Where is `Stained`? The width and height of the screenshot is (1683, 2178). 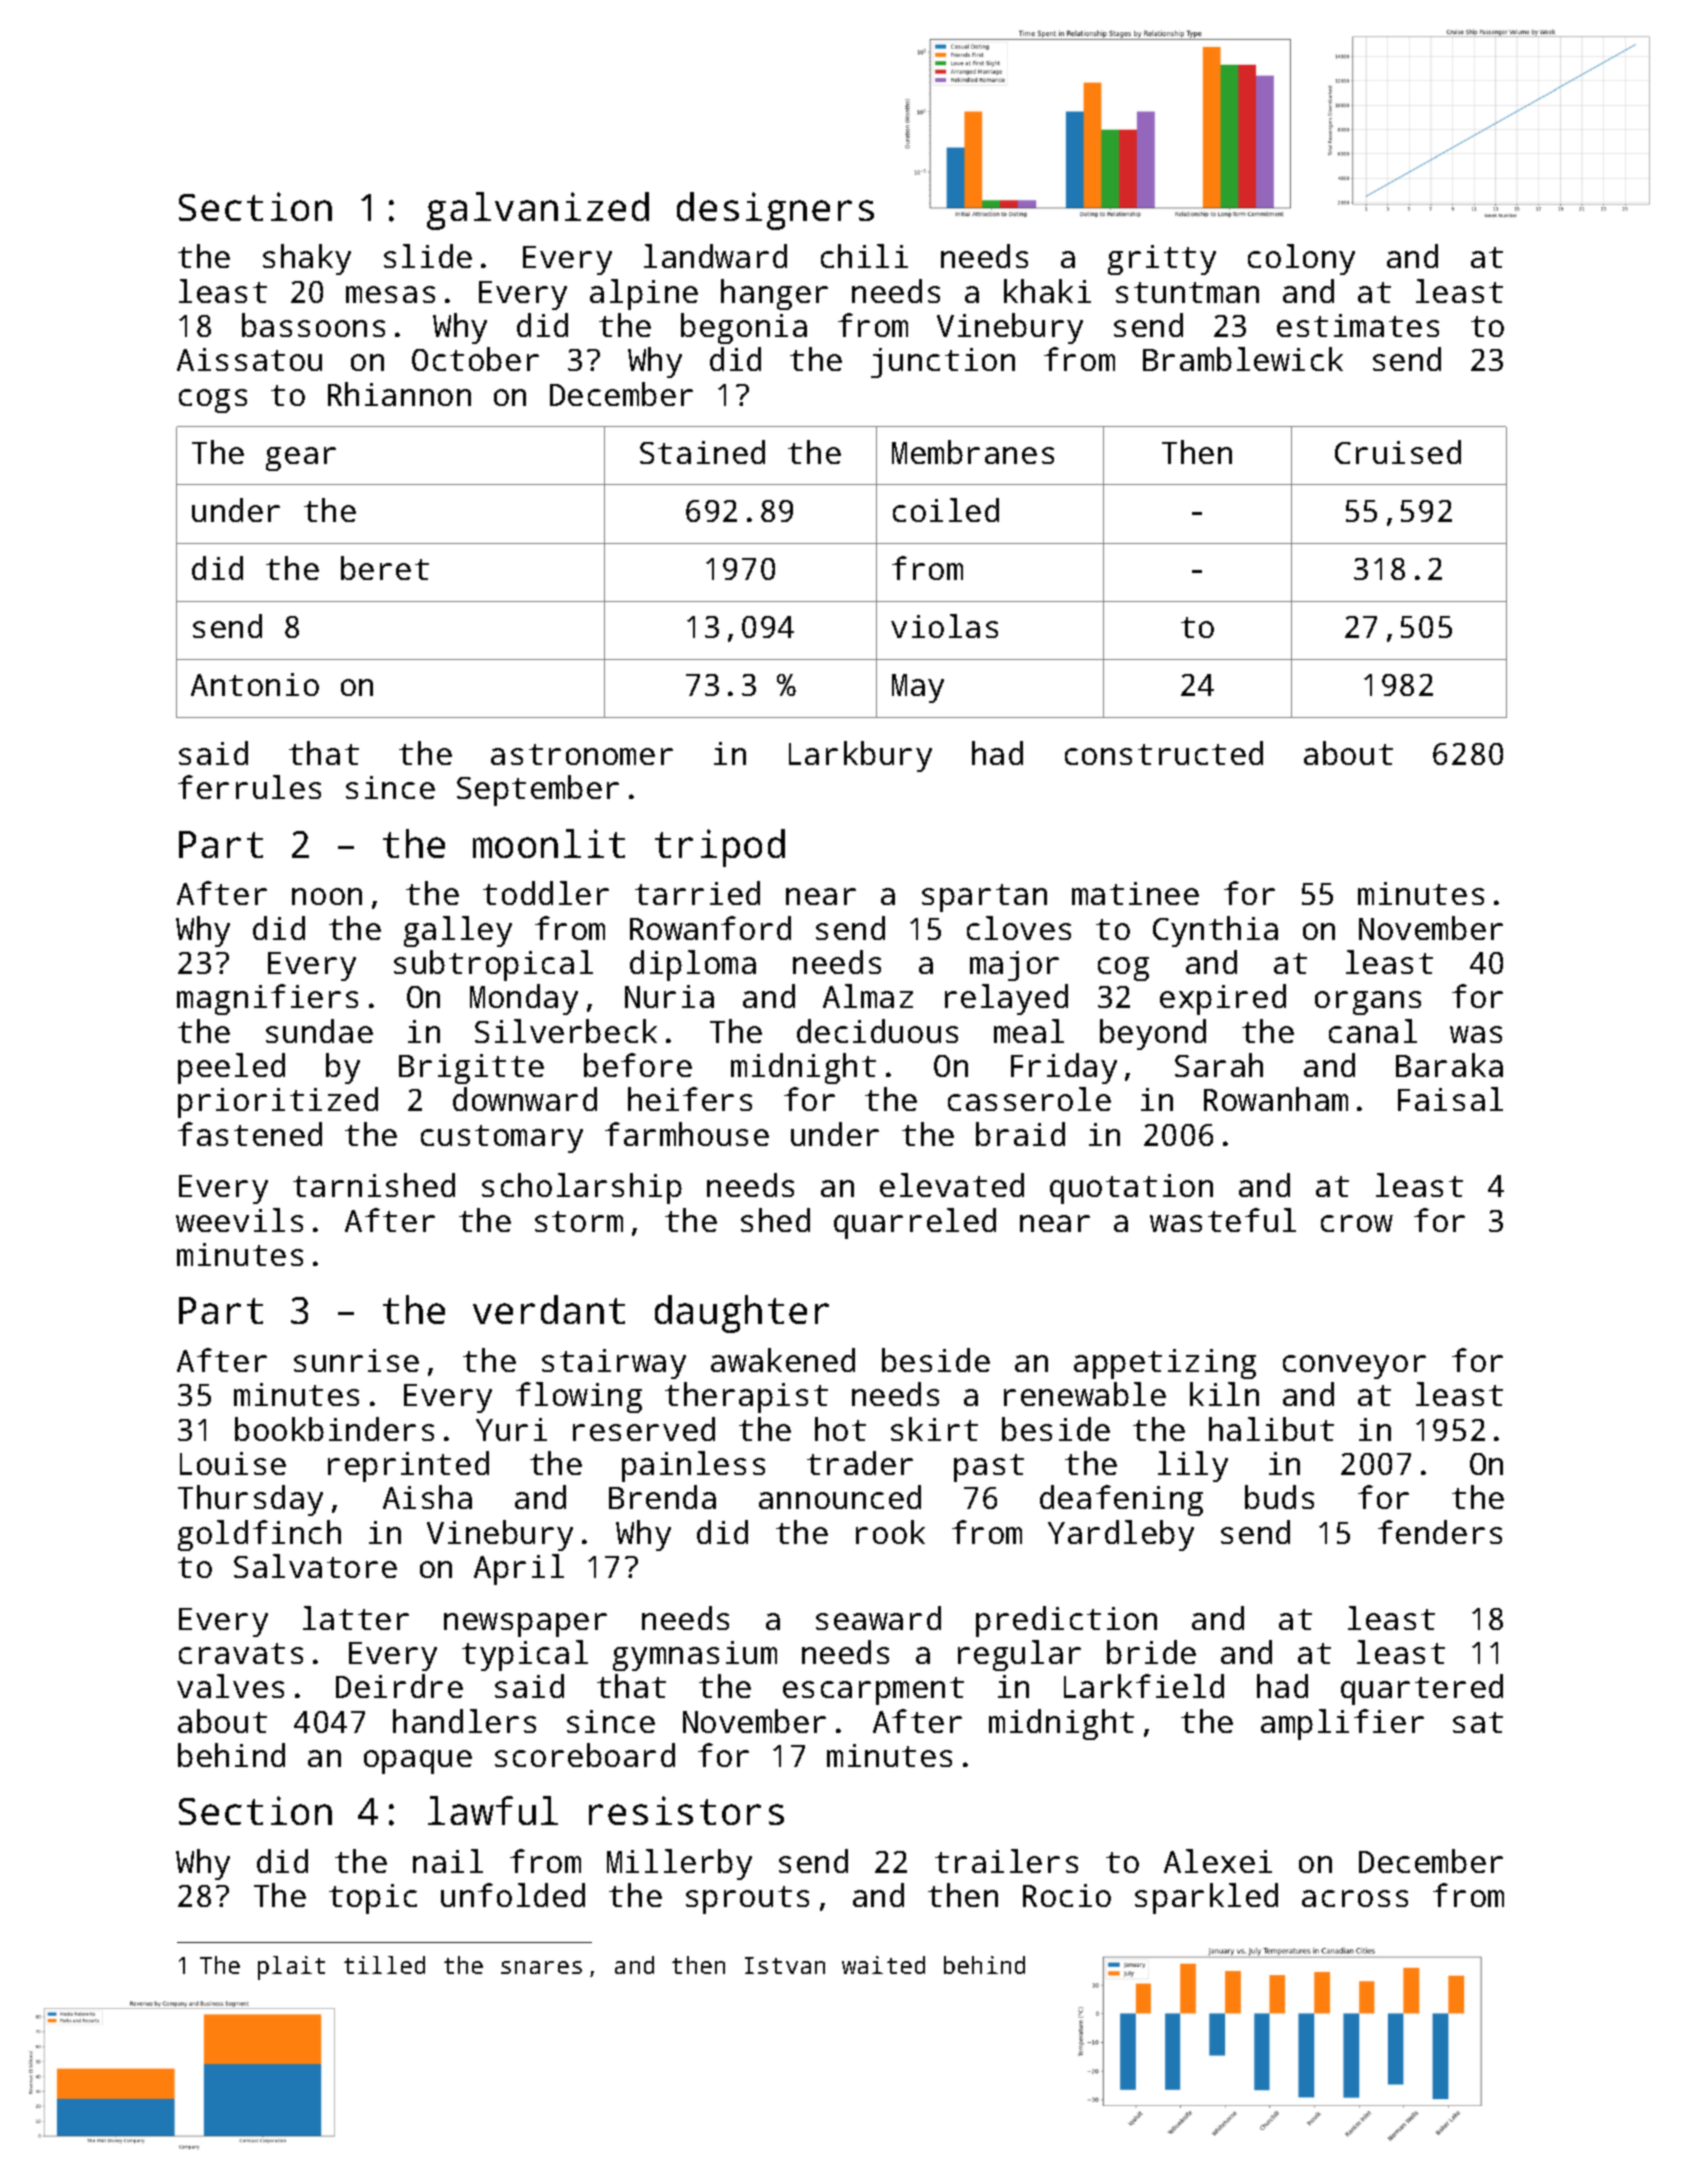 Stained is located at coordinates (702, 452).
